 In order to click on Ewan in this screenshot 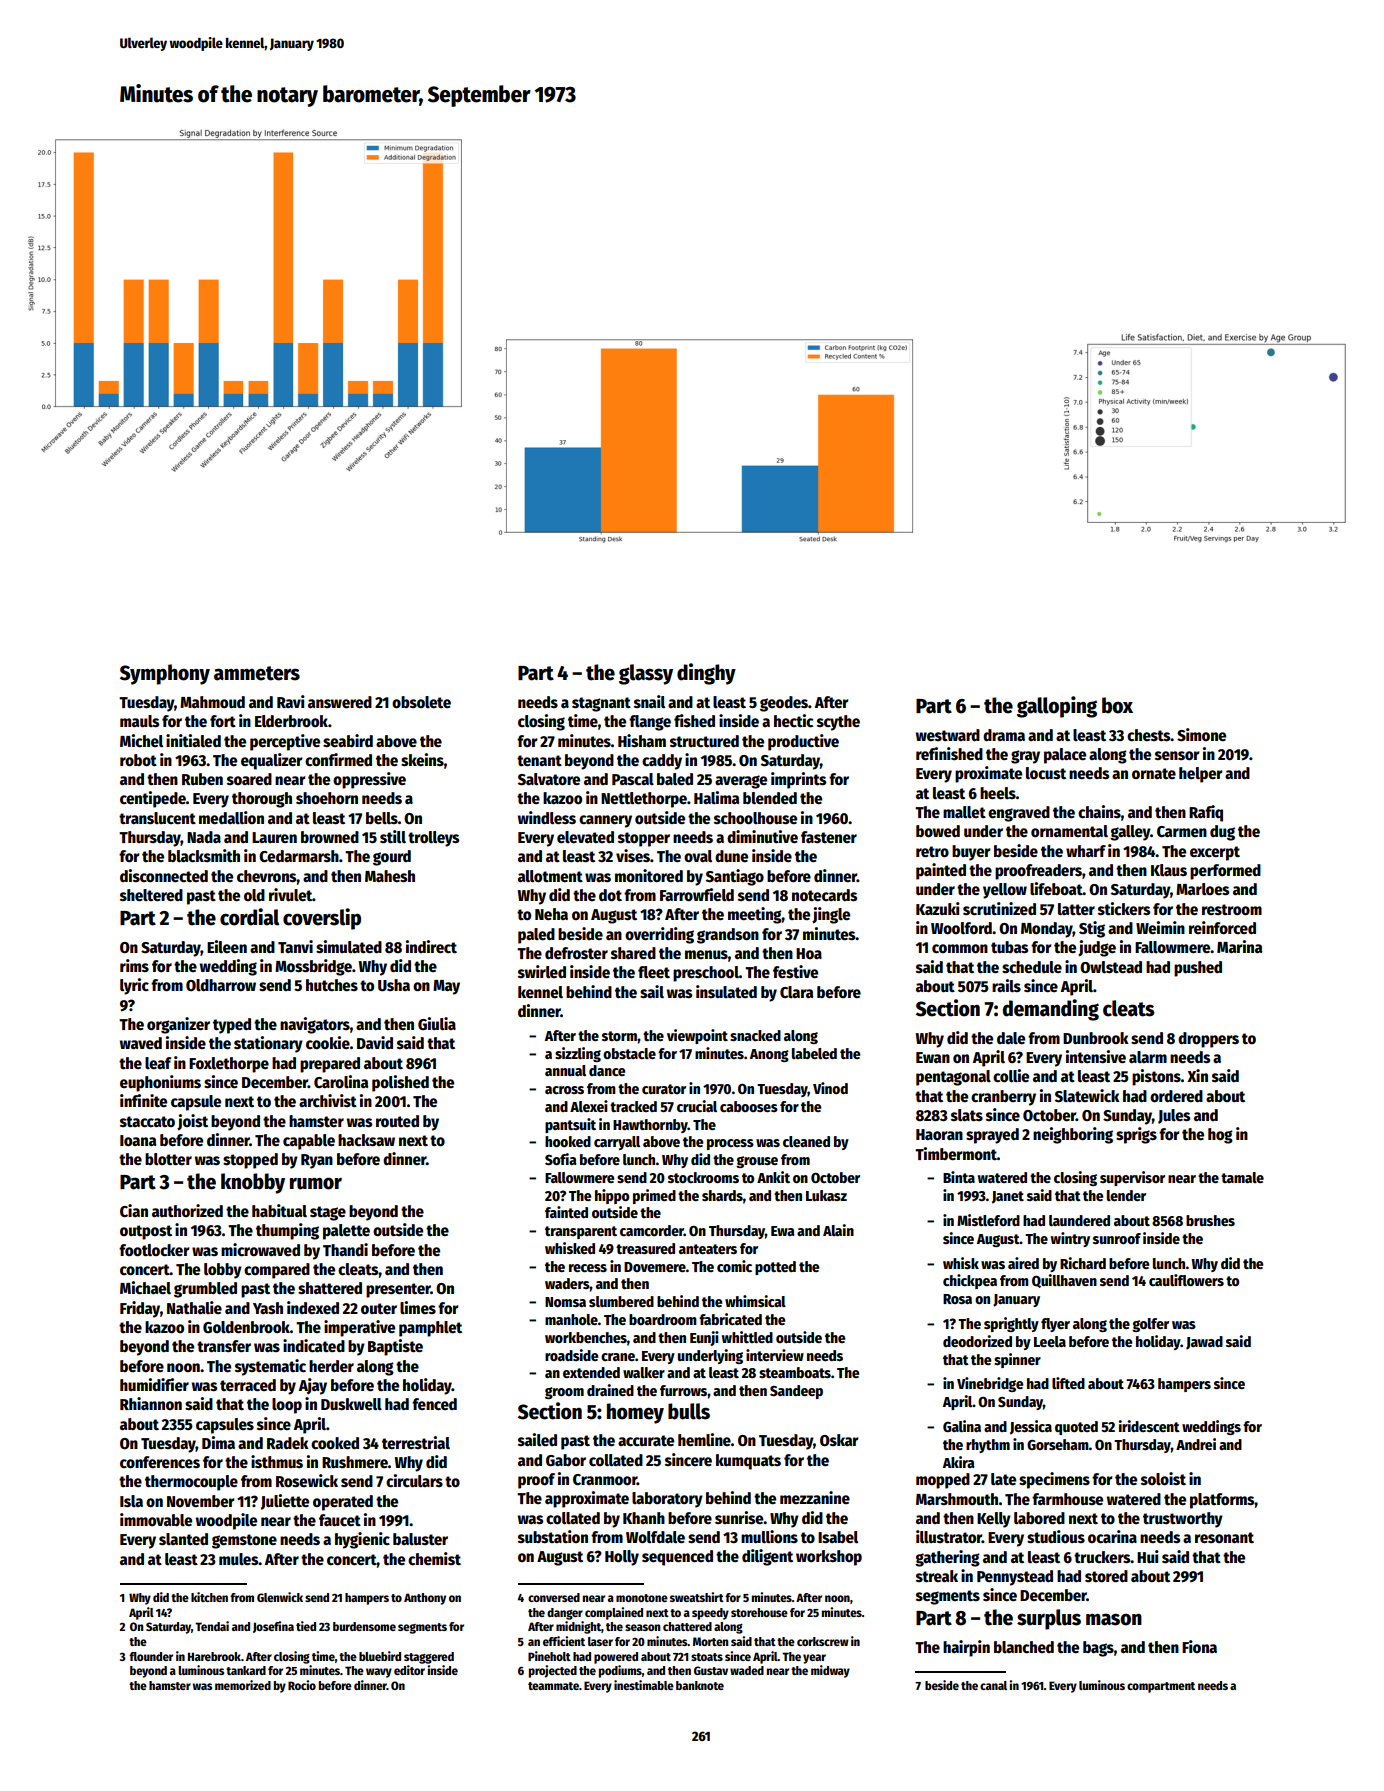, I will do `click(933, 1057)`.
